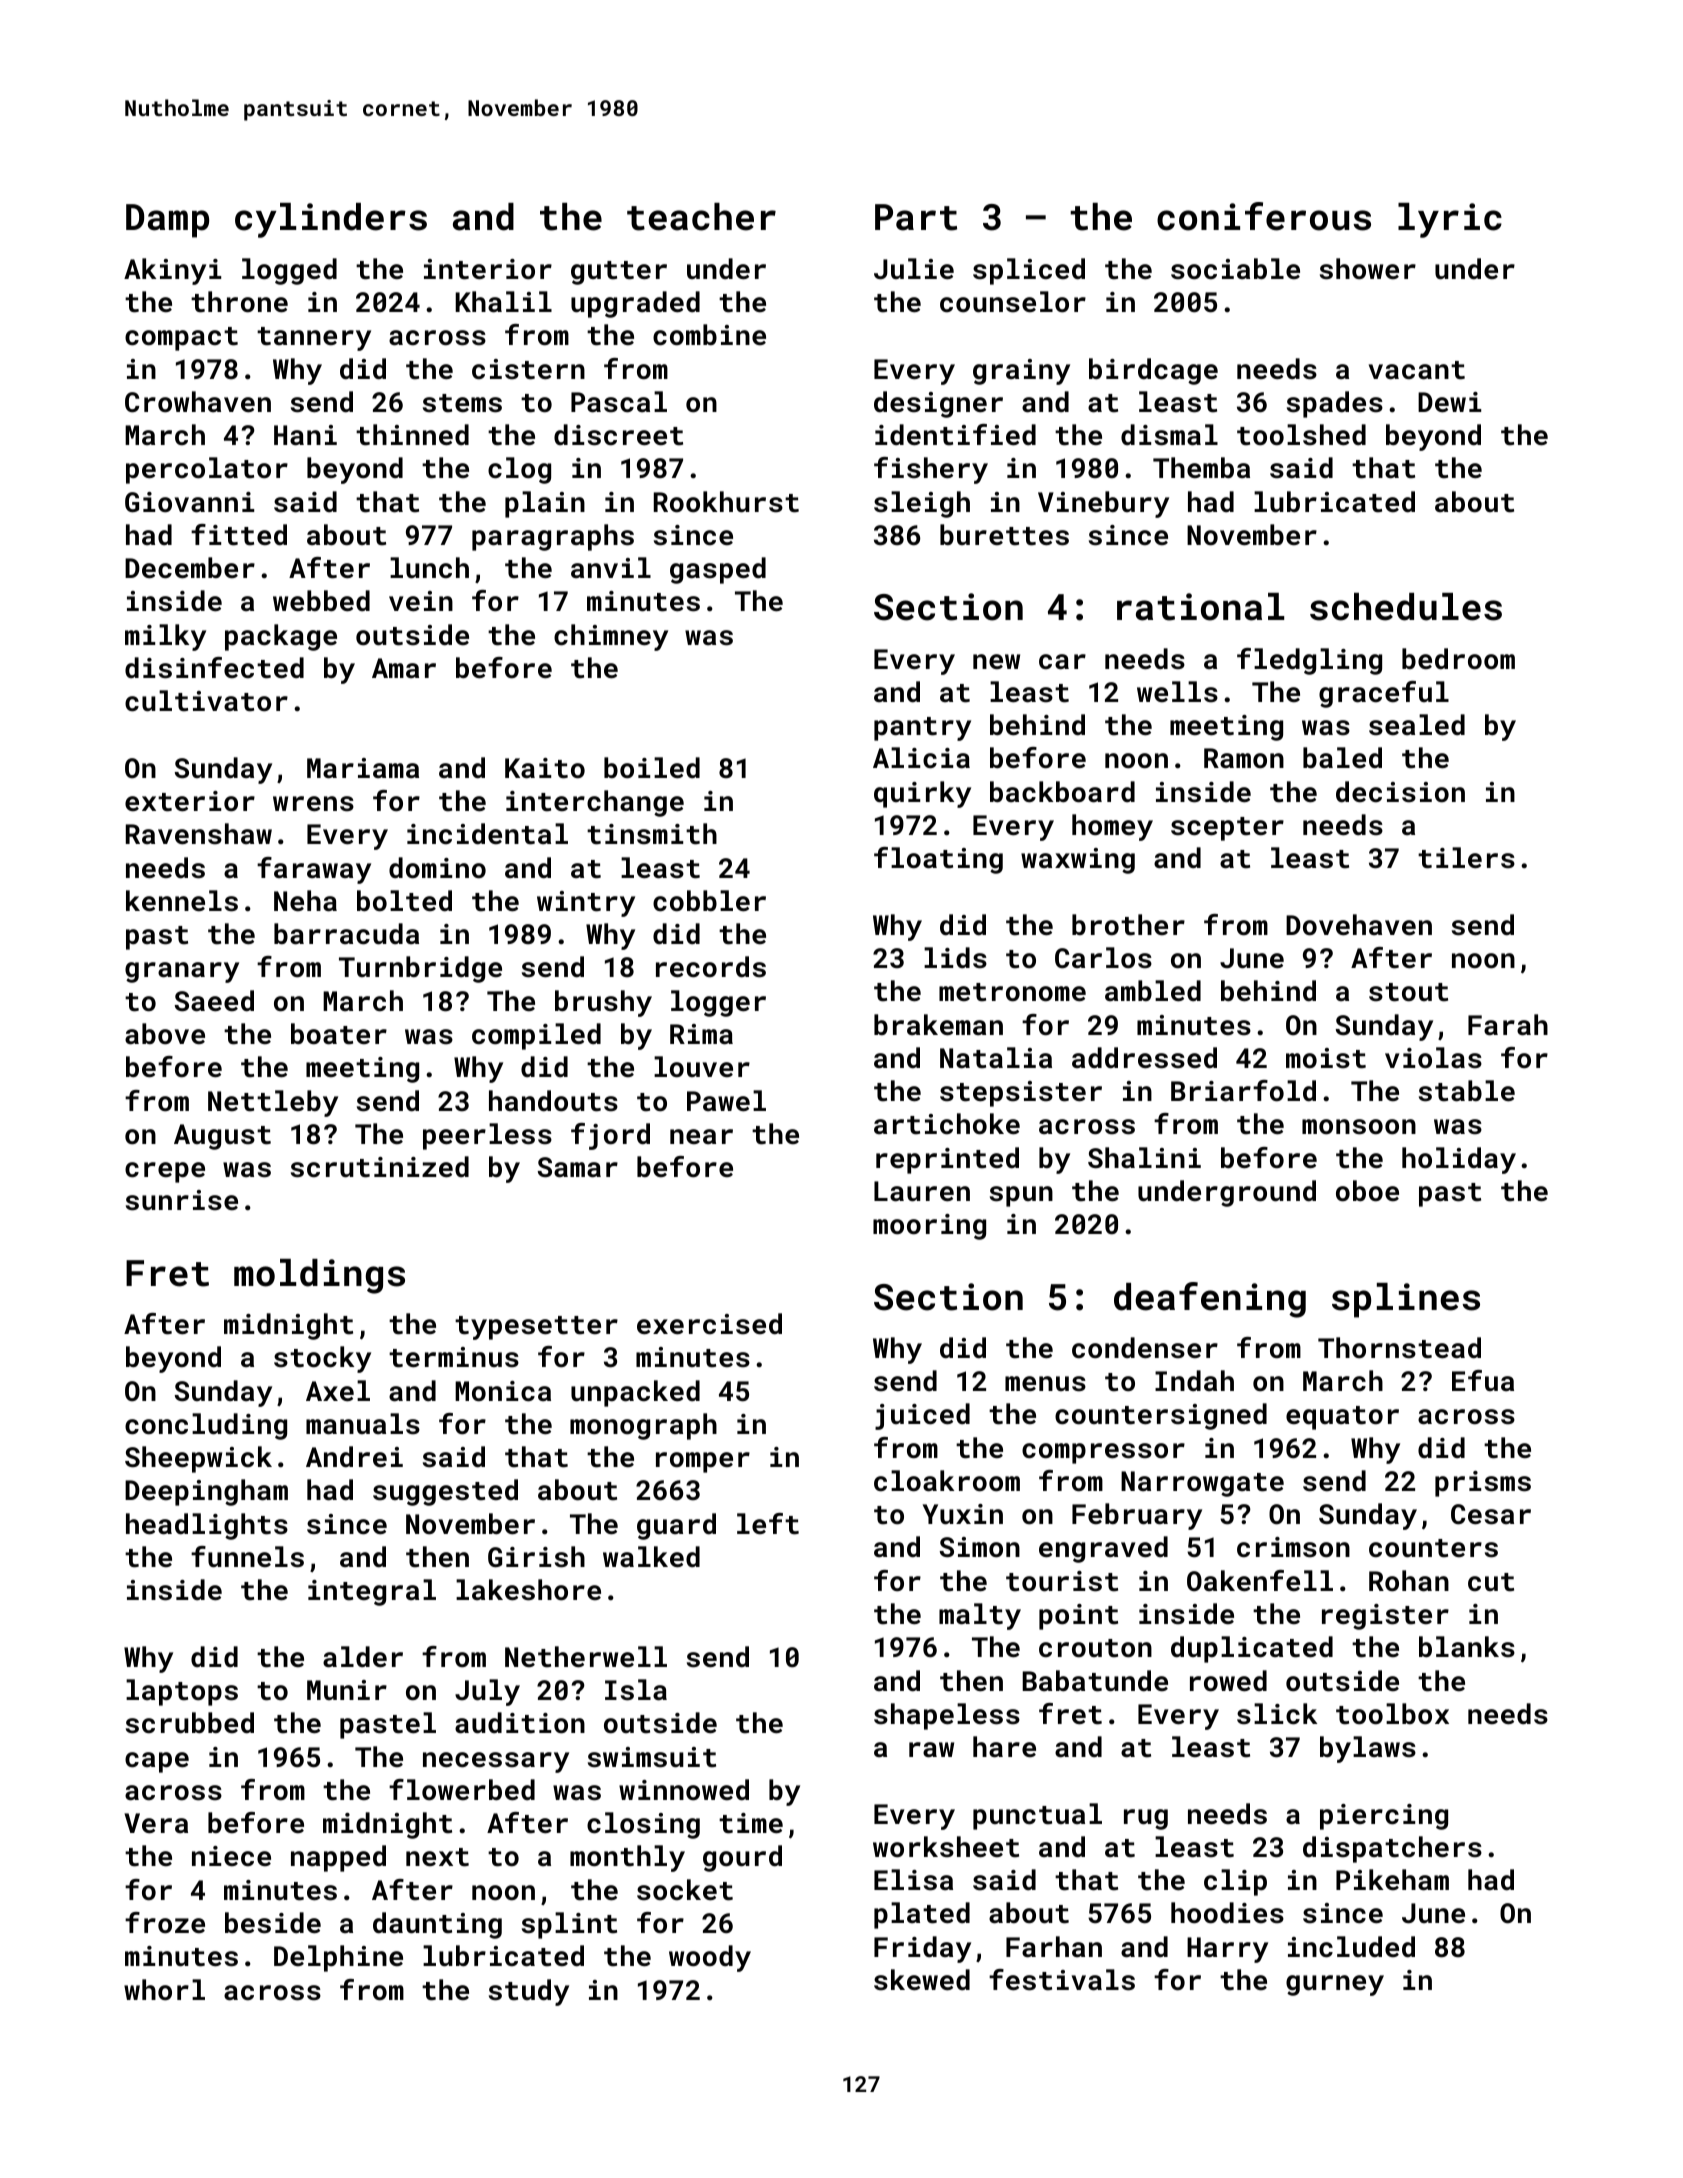 Image resolution: width=1683 pixels, height=2178 pixels. I want to click on whorl, so click(164, 1990).
